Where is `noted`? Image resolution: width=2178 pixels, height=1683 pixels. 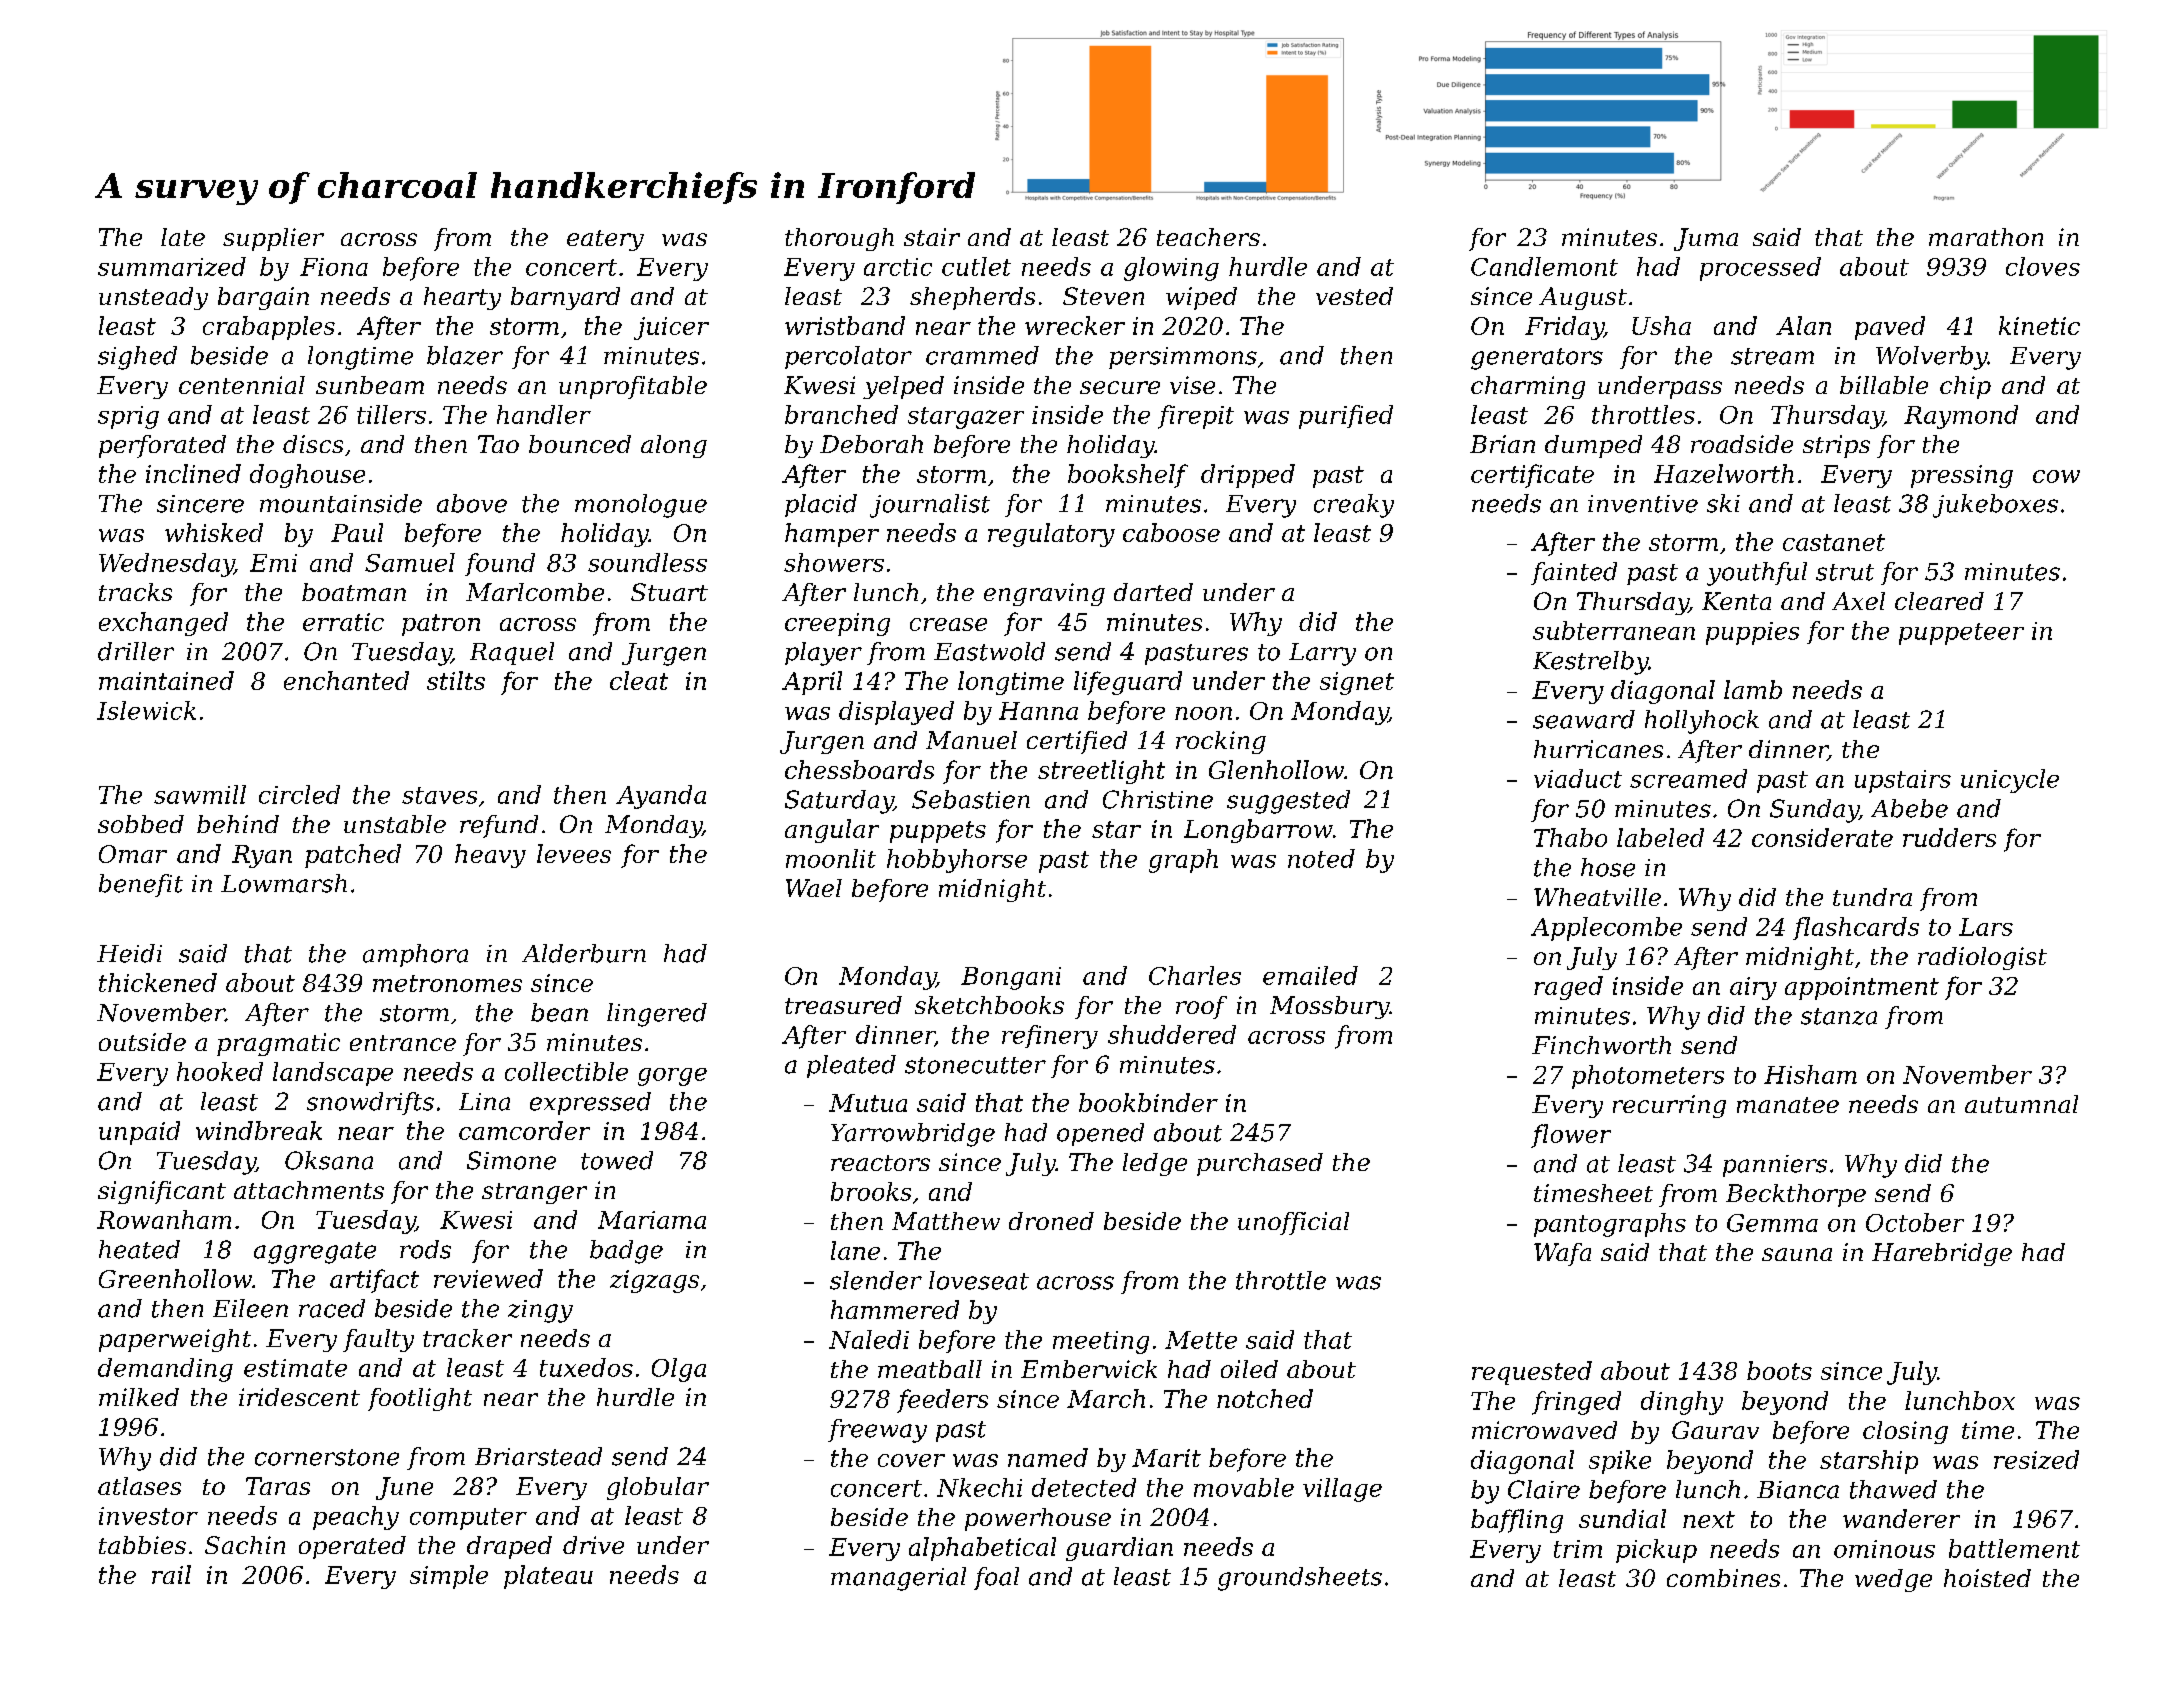 noted is located at coordinates (1321, 858).
